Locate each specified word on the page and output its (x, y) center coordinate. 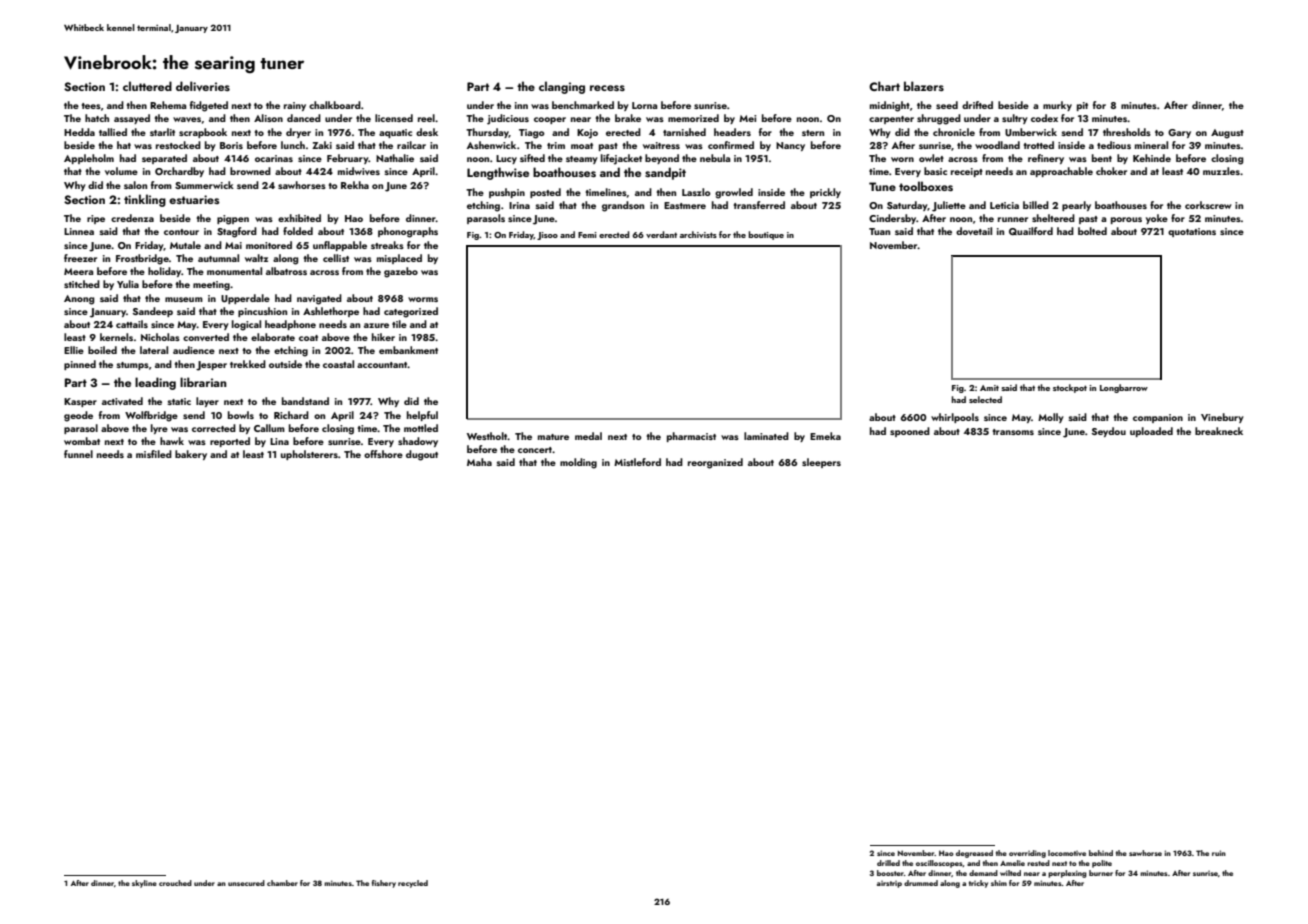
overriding (1027, 854)
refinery (1046, 159)
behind (1101, 853)
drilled (888, 863)
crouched (175, 883)
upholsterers (309, 455)
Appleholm (89, 159)
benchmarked (583, 105)
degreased (974, 854)
